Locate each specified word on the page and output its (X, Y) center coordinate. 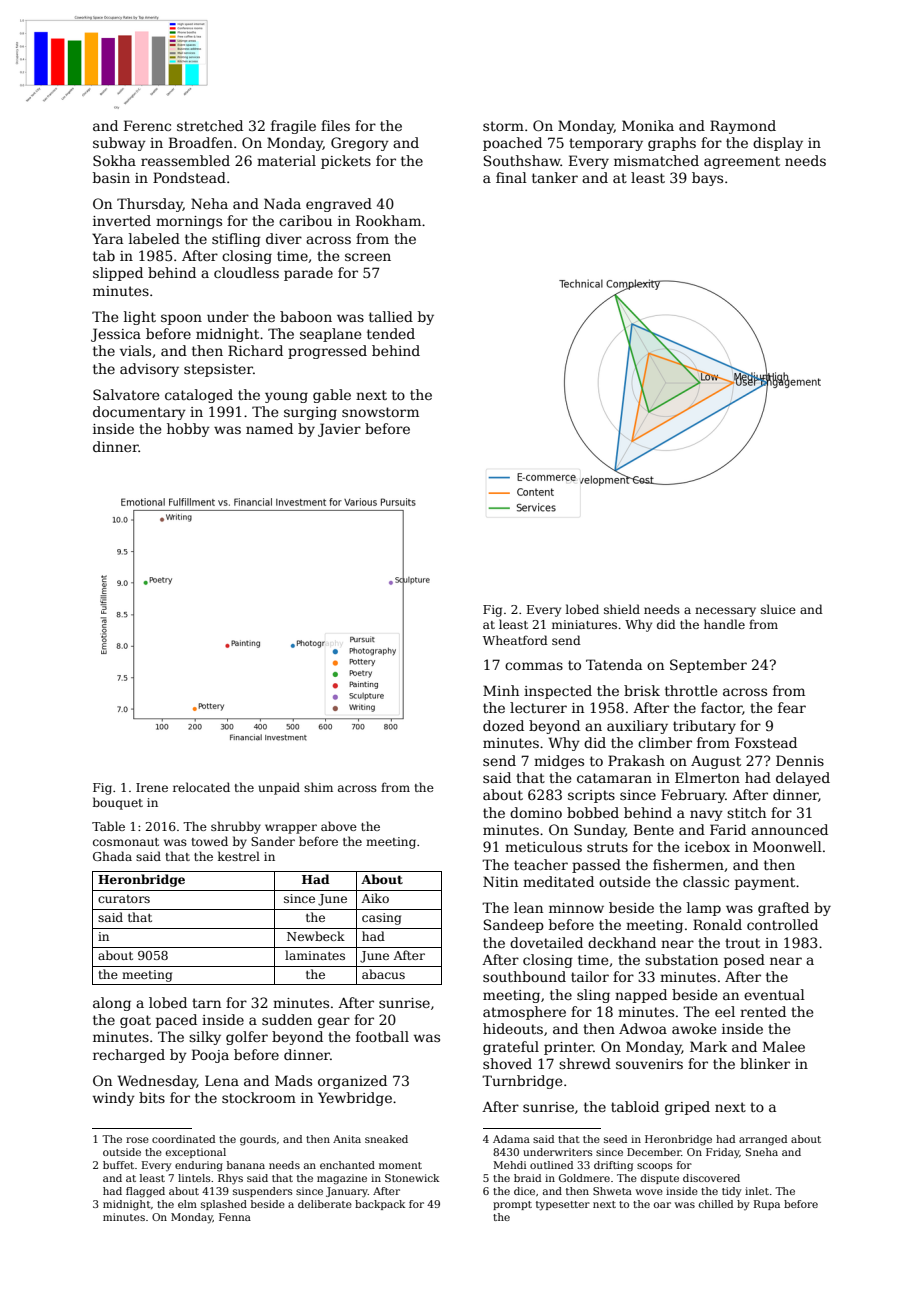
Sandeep (514, 926)
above (339, 826)
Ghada (112, 856)
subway (119, 144)
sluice (778, 609)
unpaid (279, 788)
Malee (784, 1046)
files (335, 125)
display (778, 144)
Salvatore (126, 394)
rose (137, 1140)
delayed (803, 779)
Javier (339, 430)
